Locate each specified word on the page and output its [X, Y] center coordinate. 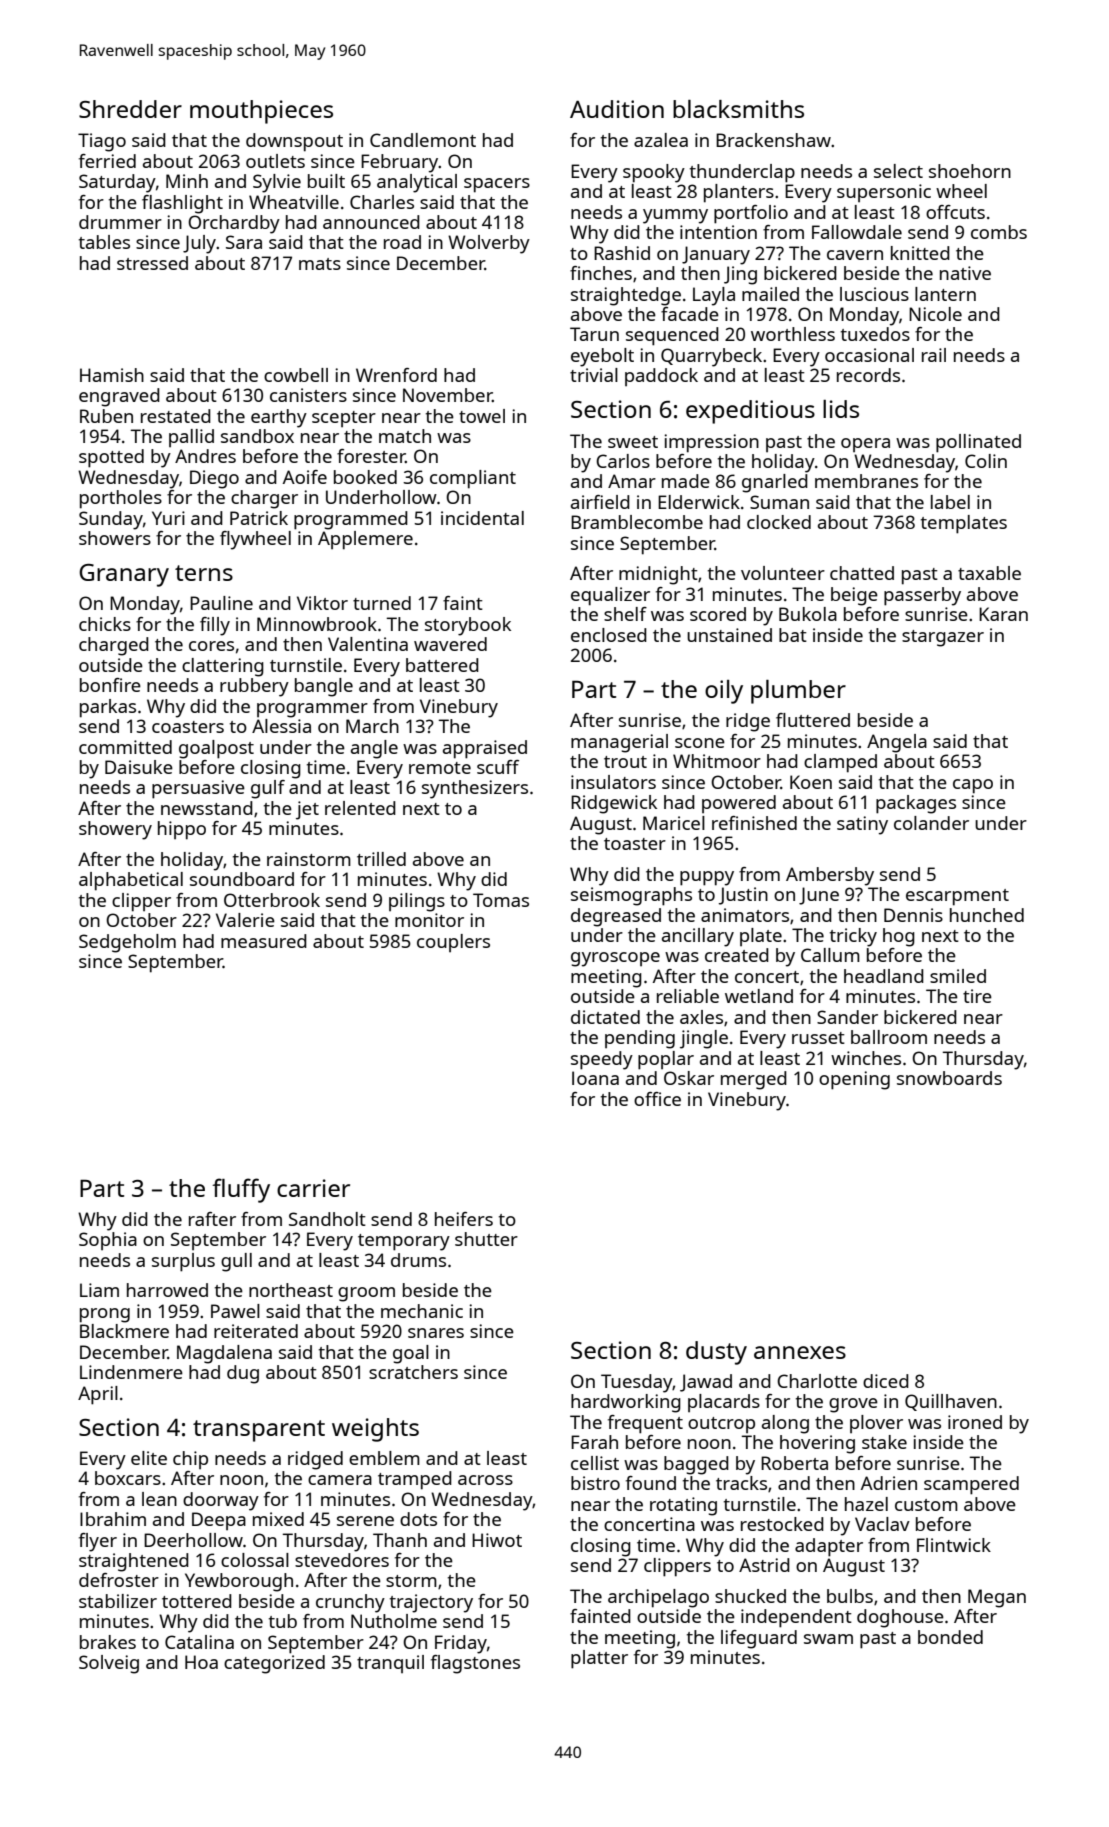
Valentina [368, 644]
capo [973, 786]
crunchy [350, 1603]
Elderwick [699, 502]
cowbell [296, 375]
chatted [862, 573]
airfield [600, 502]
